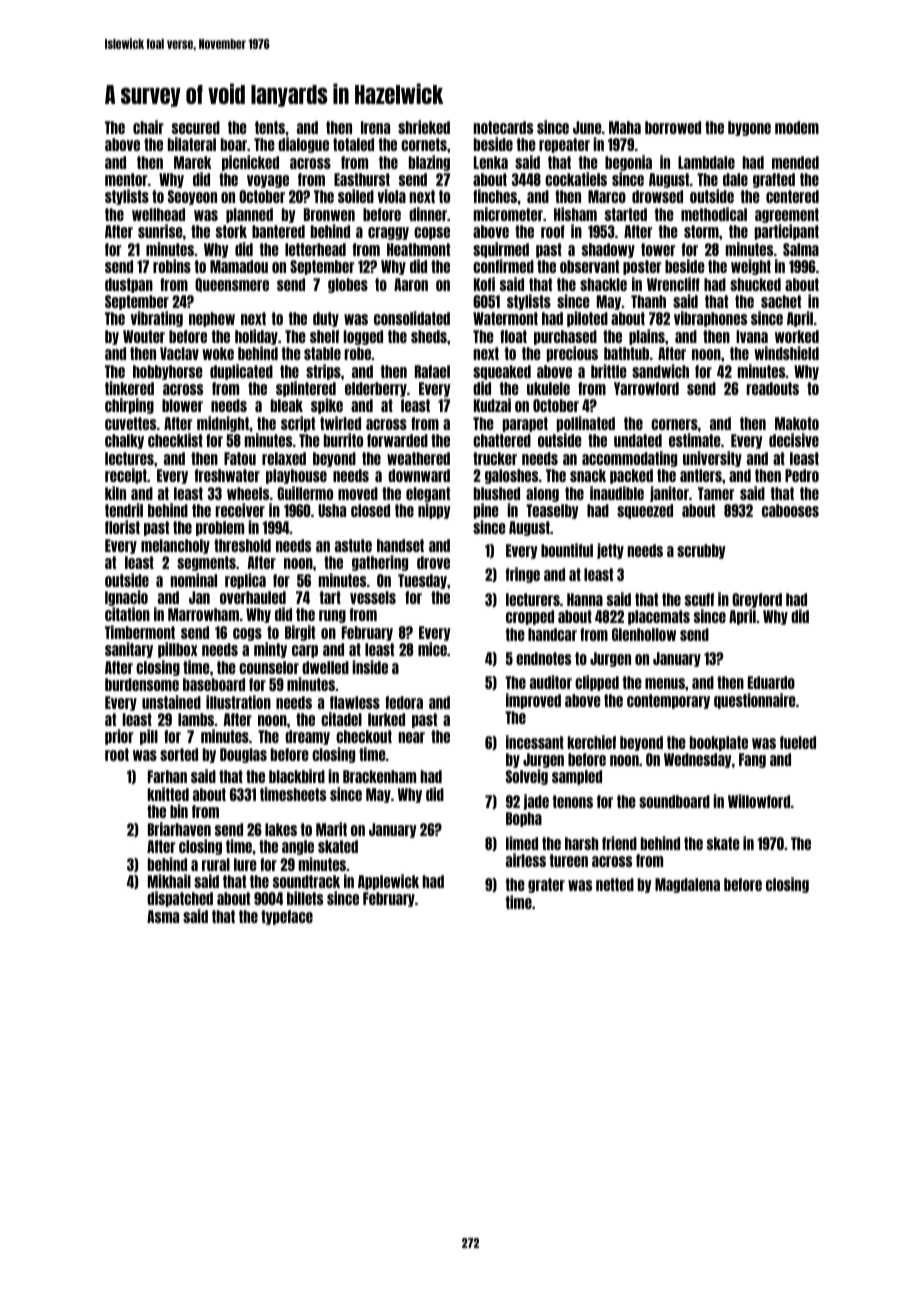 The image size is (924, 1308). I want to click on corners, so click(674, 424).
